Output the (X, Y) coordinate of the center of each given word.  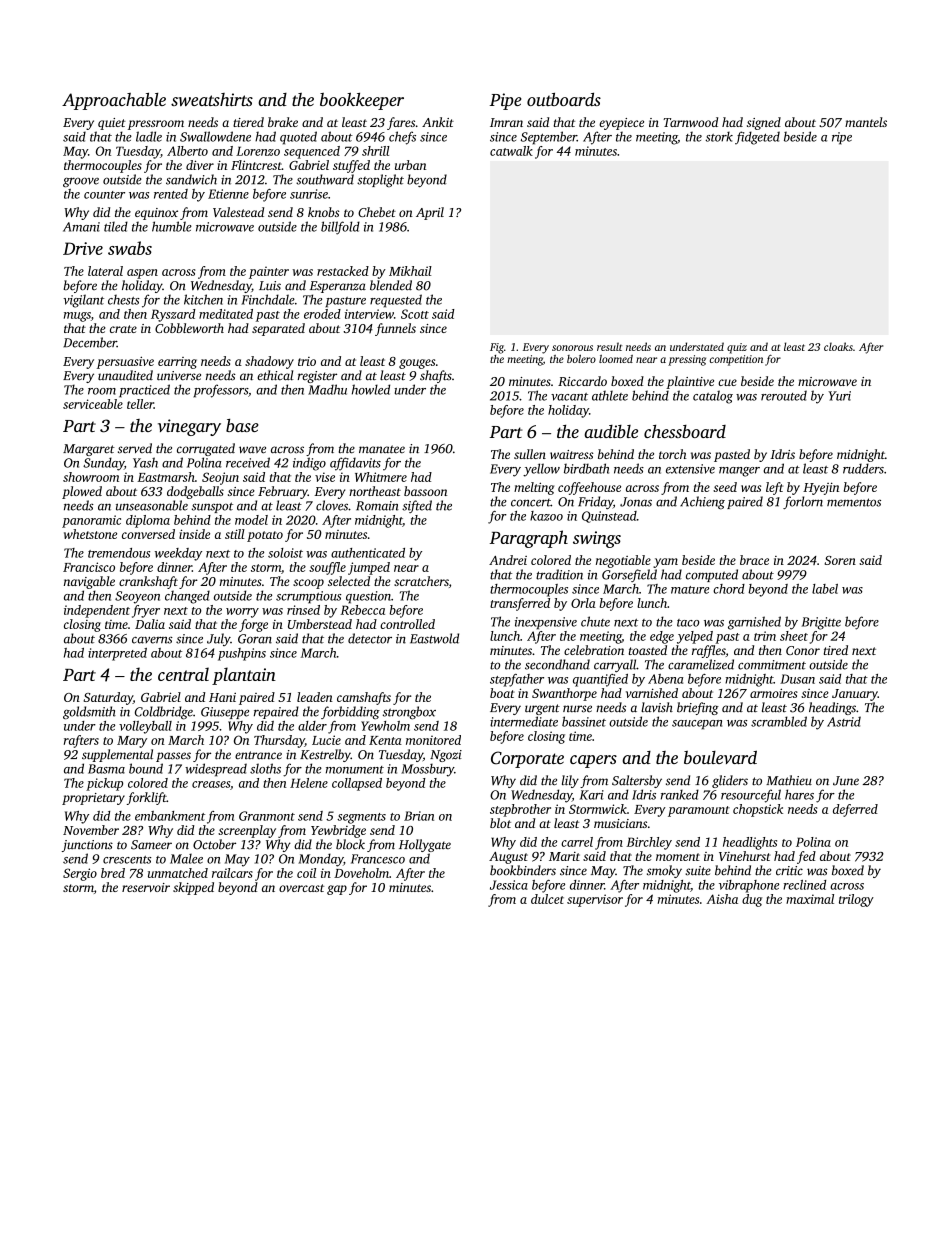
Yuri (839, 396)
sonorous (572, 348)
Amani (81, 227)
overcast (301, 888)
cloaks (838, 346)
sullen (530, 454)
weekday (178, 554)
